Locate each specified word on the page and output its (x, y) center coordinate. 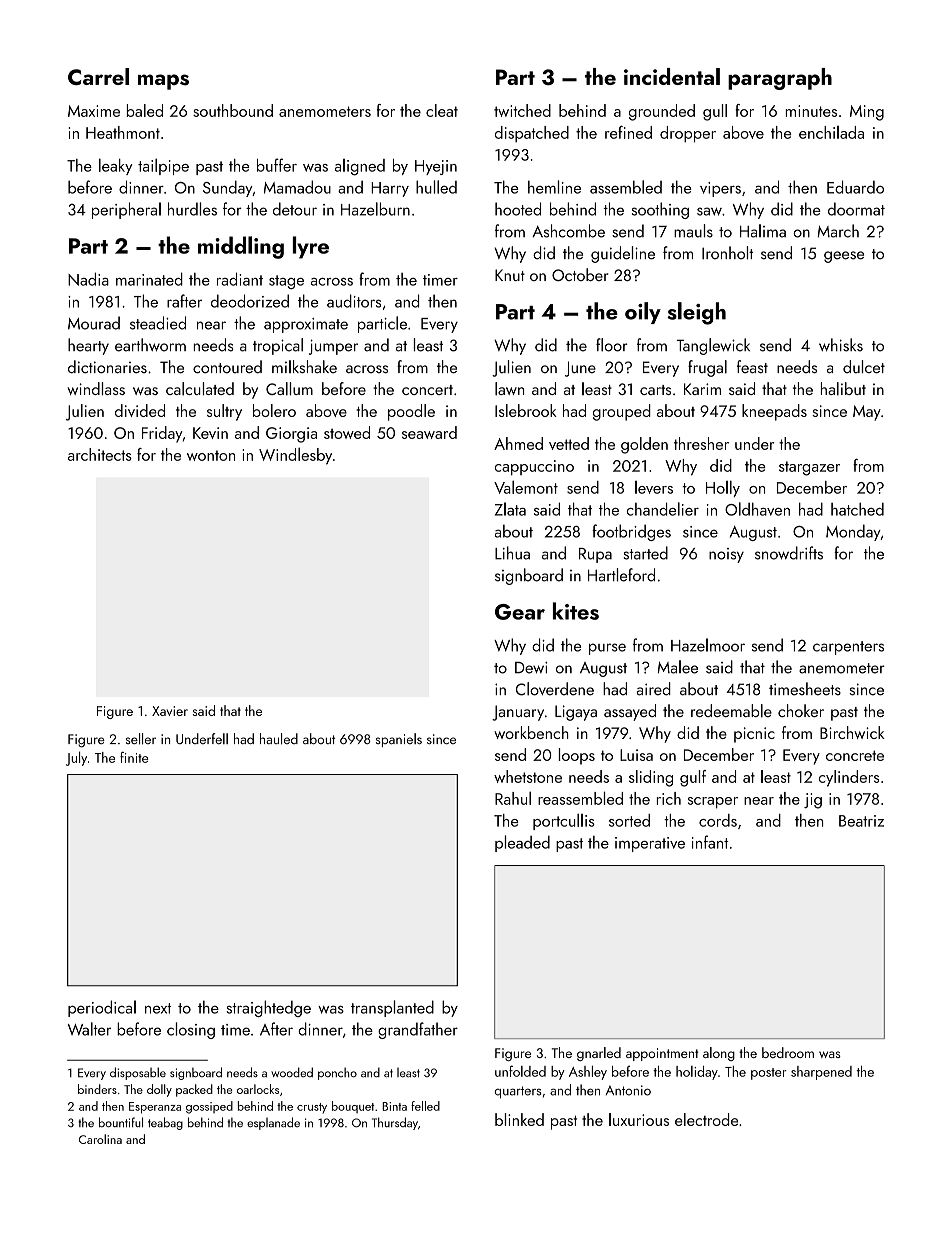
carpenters (848, 648)
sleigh (696, 313)
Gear (520, 612)
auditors (354, 301)
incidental (672, 76)
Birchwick (852, 732)
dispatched (532, 134)
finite (134, 757)
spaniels (399, 740)
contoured (227, 367)
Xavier (170, 711)
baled (145, 110)
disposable (138, 1073)
